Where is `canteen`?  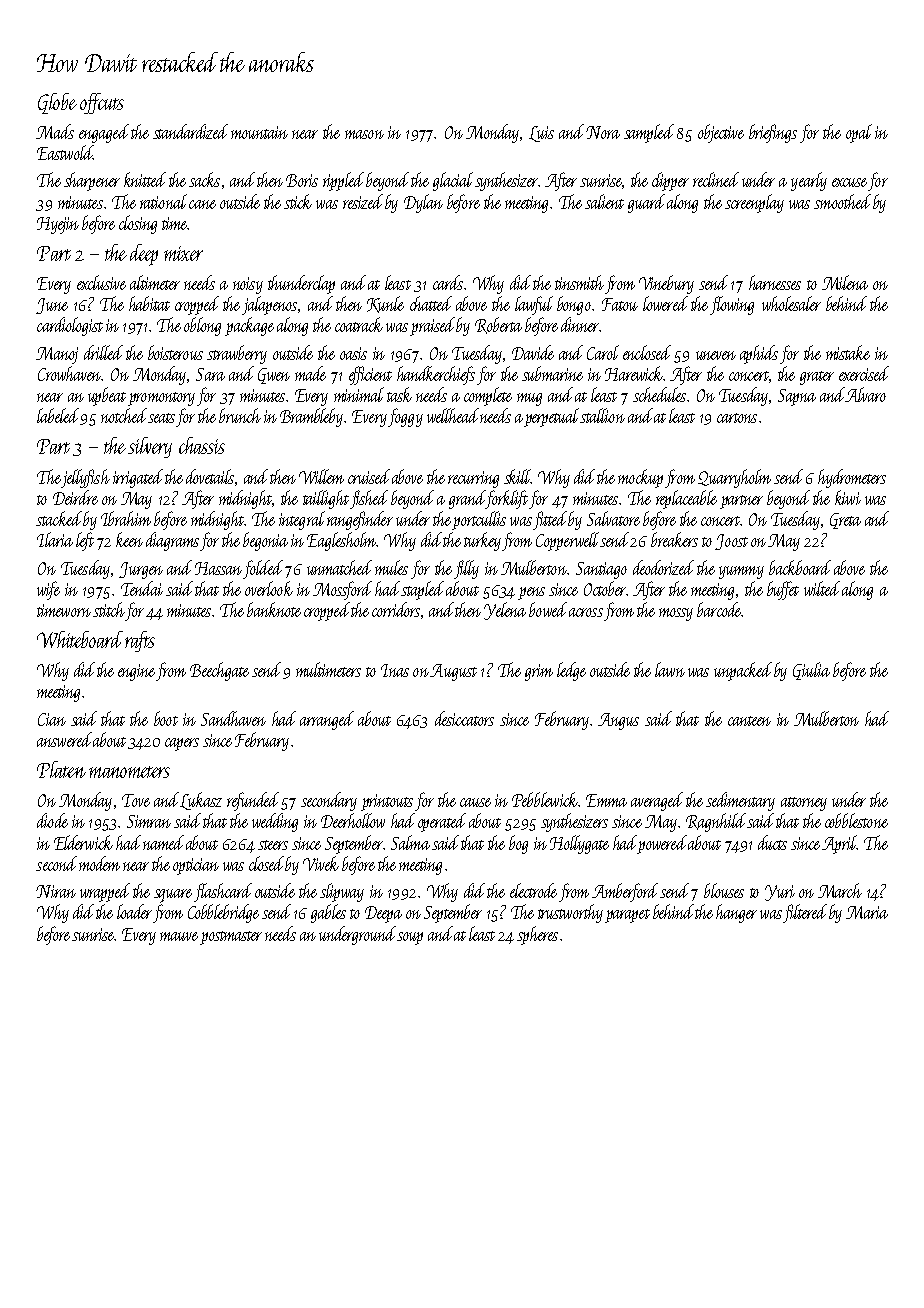 canteen is located at coordinates (749, 721).
